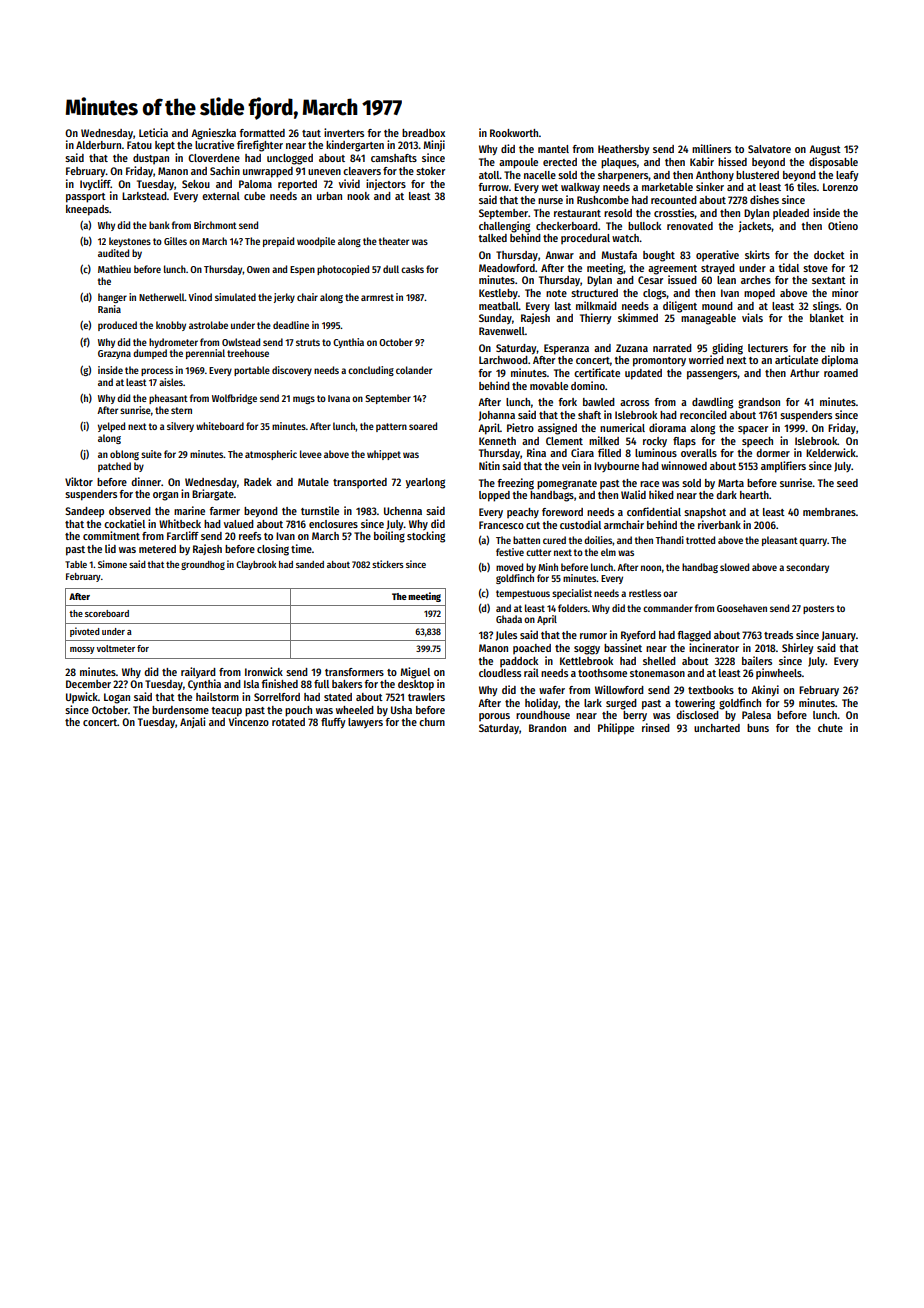 The image size is (924, 1308). Describe the element at coordinates (95, 184) in the page. I see `Ivycliff` at that location.
